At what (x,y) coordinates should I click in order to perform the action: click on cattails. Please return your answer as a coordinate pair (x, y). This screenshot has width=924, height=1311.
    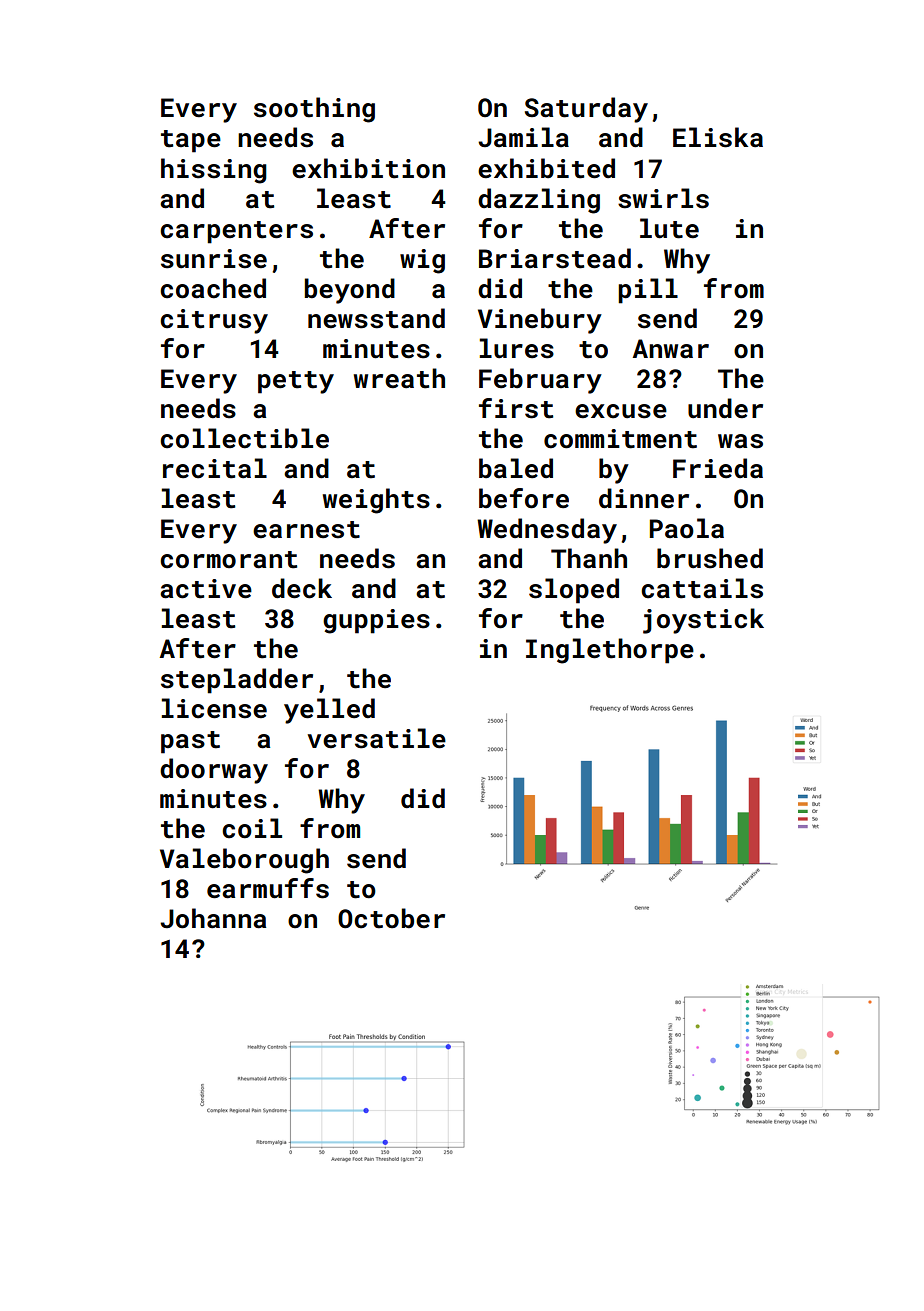
    Looking at the image, I should click on (702, 588).
